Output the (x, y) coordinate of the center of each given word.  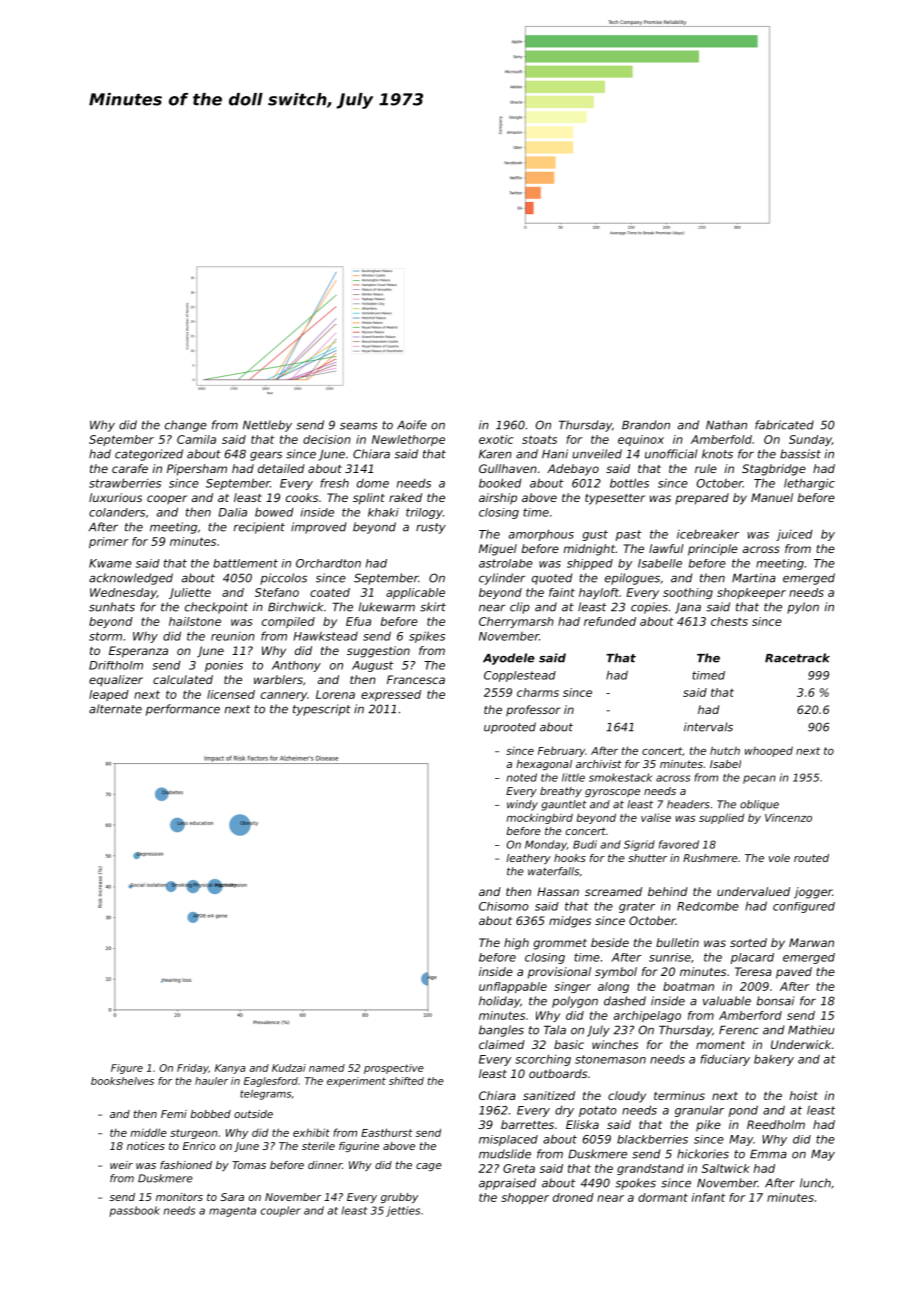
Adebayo (573, 470)
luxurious (115, 497)
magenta (232, 1212)
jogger (813, 893)
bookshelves (122, 1081)
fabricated (784, 425)
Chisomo (504, 906)
